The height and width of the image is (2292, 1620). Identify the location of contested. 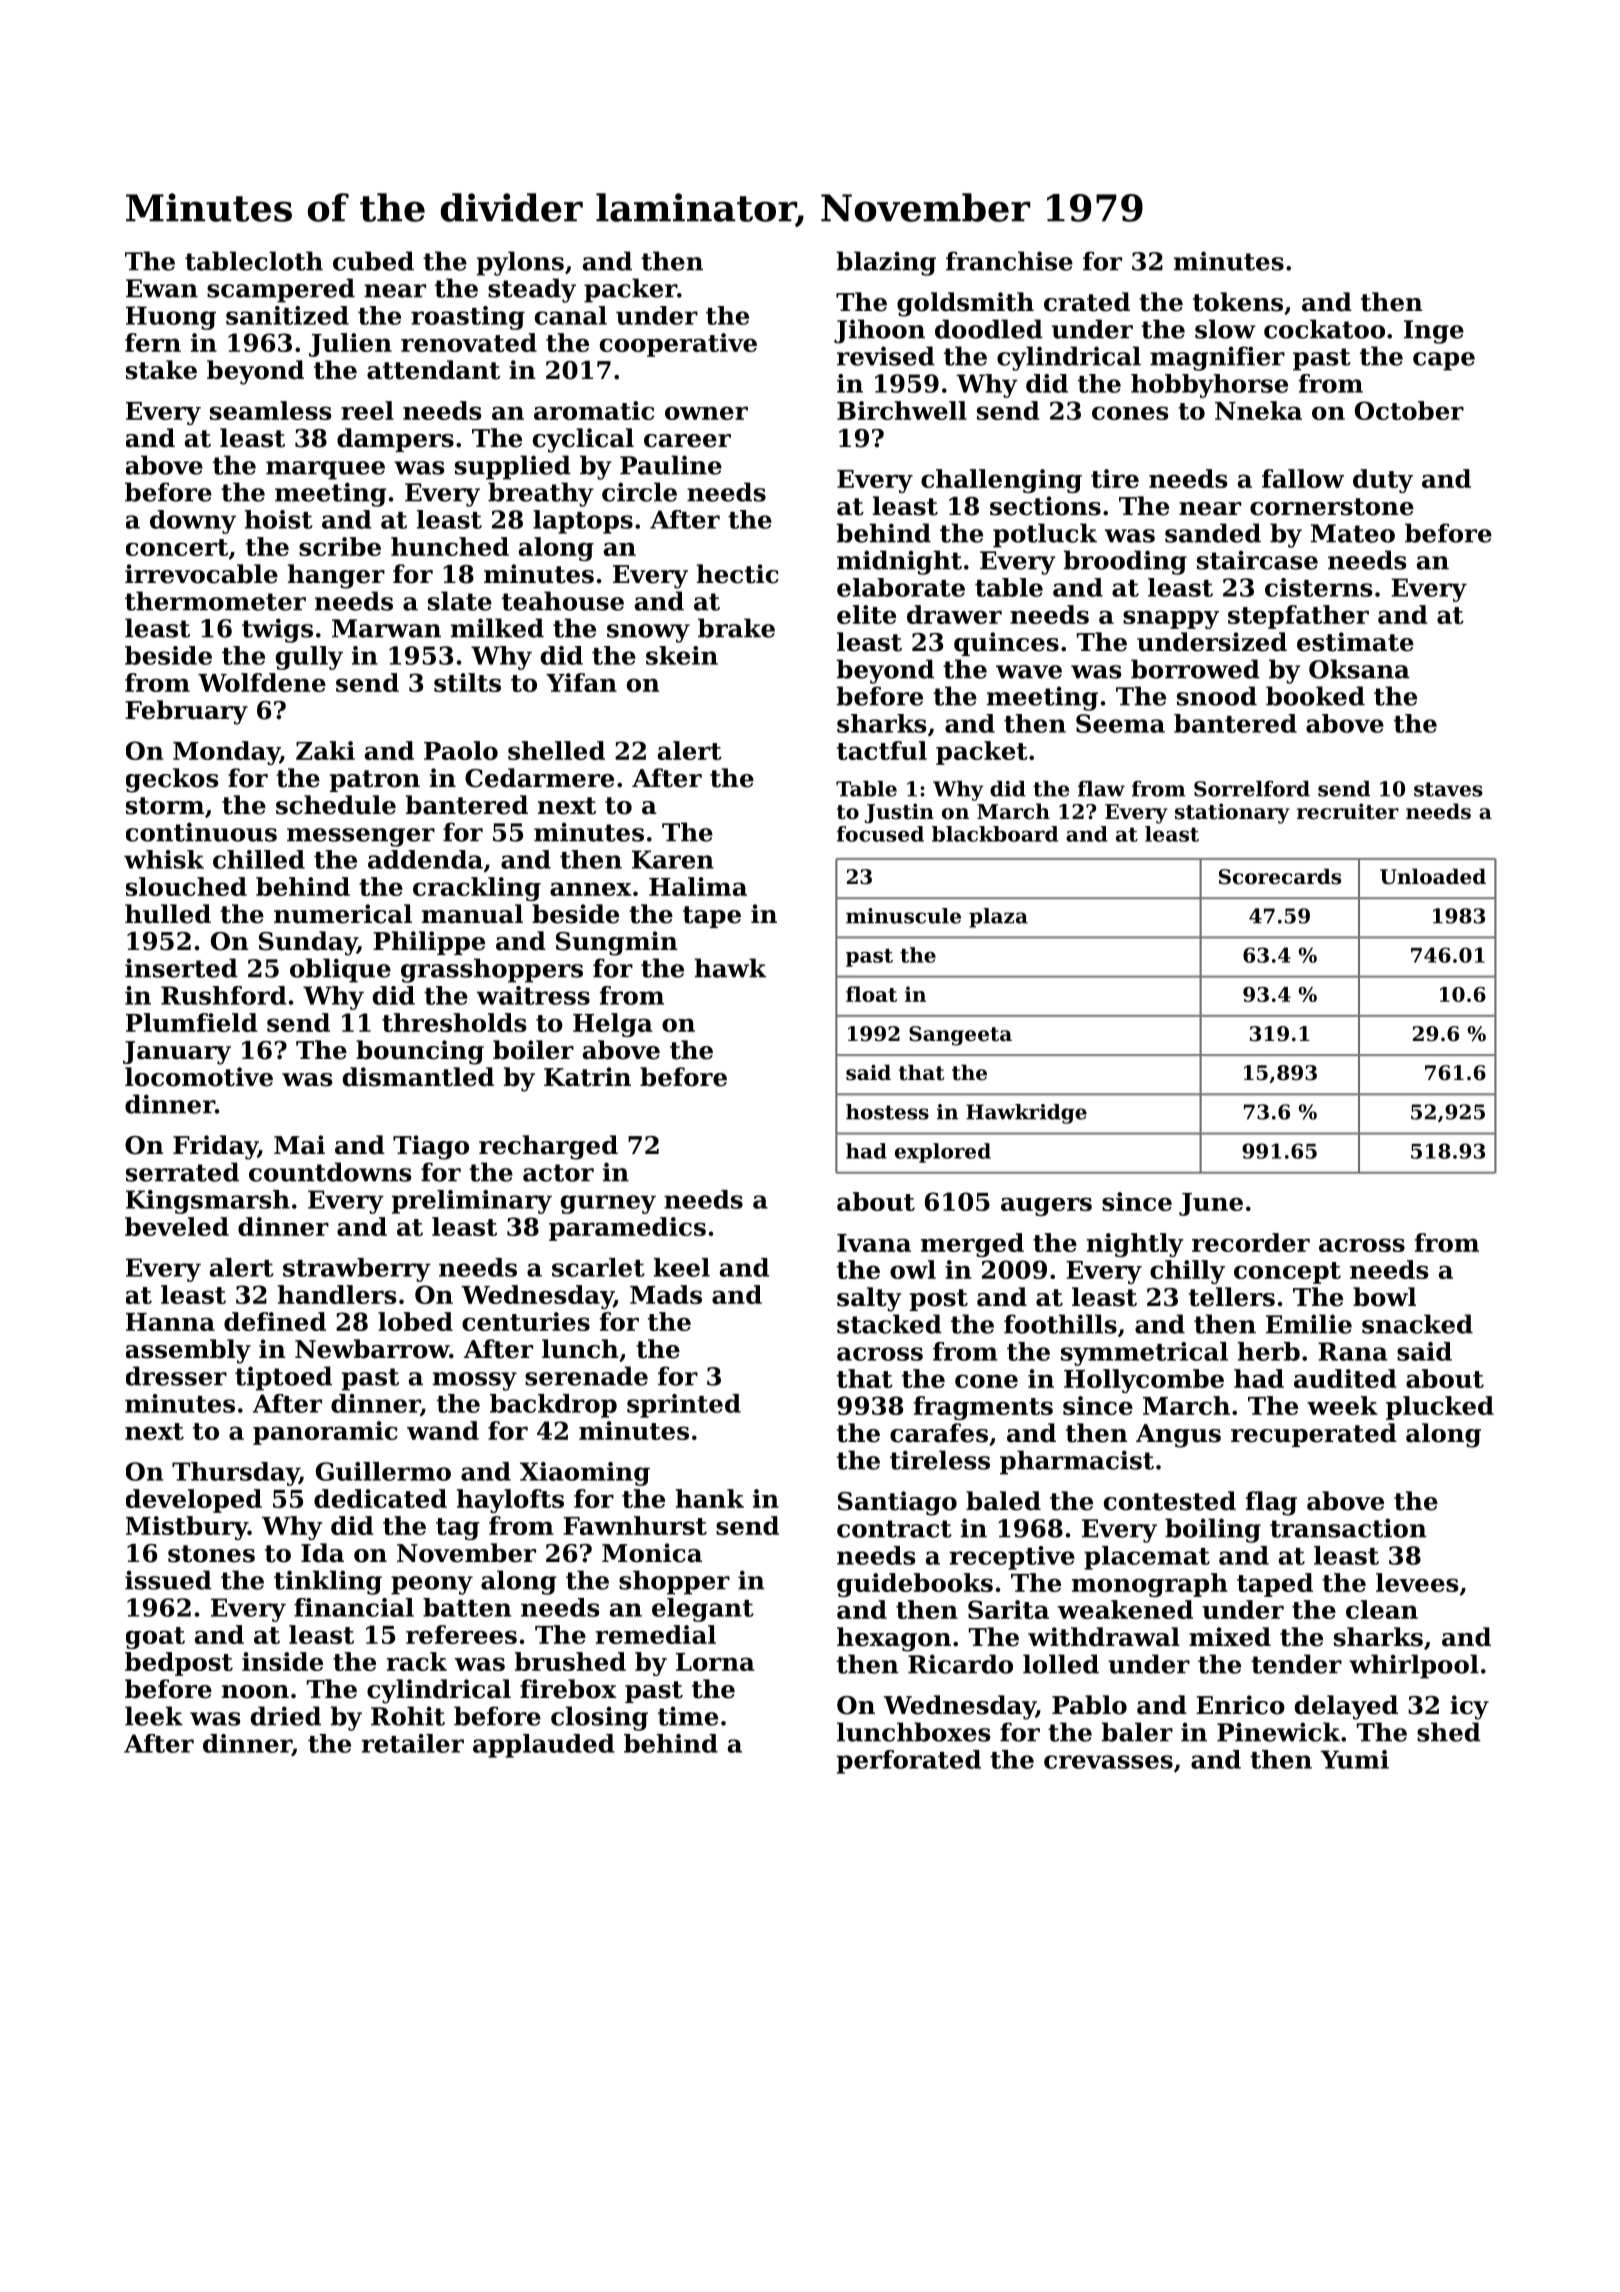
(1170, 1501).
